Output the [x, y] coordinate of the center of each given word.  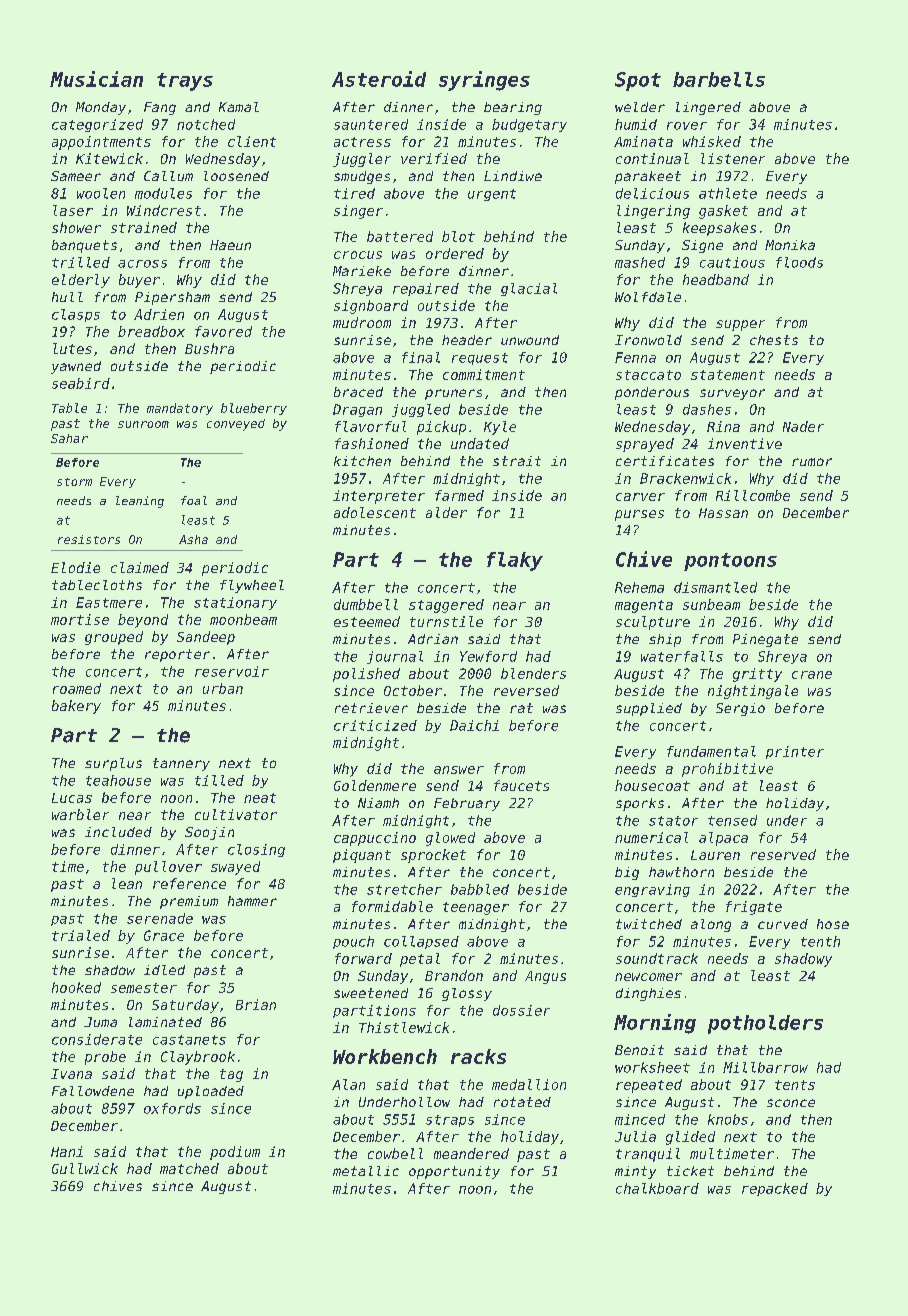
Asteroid [379, 79]
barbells [719, 79]
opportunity [454, 1172]
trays [185, 82]
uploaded [211, 1092]
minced [640, 1119]
